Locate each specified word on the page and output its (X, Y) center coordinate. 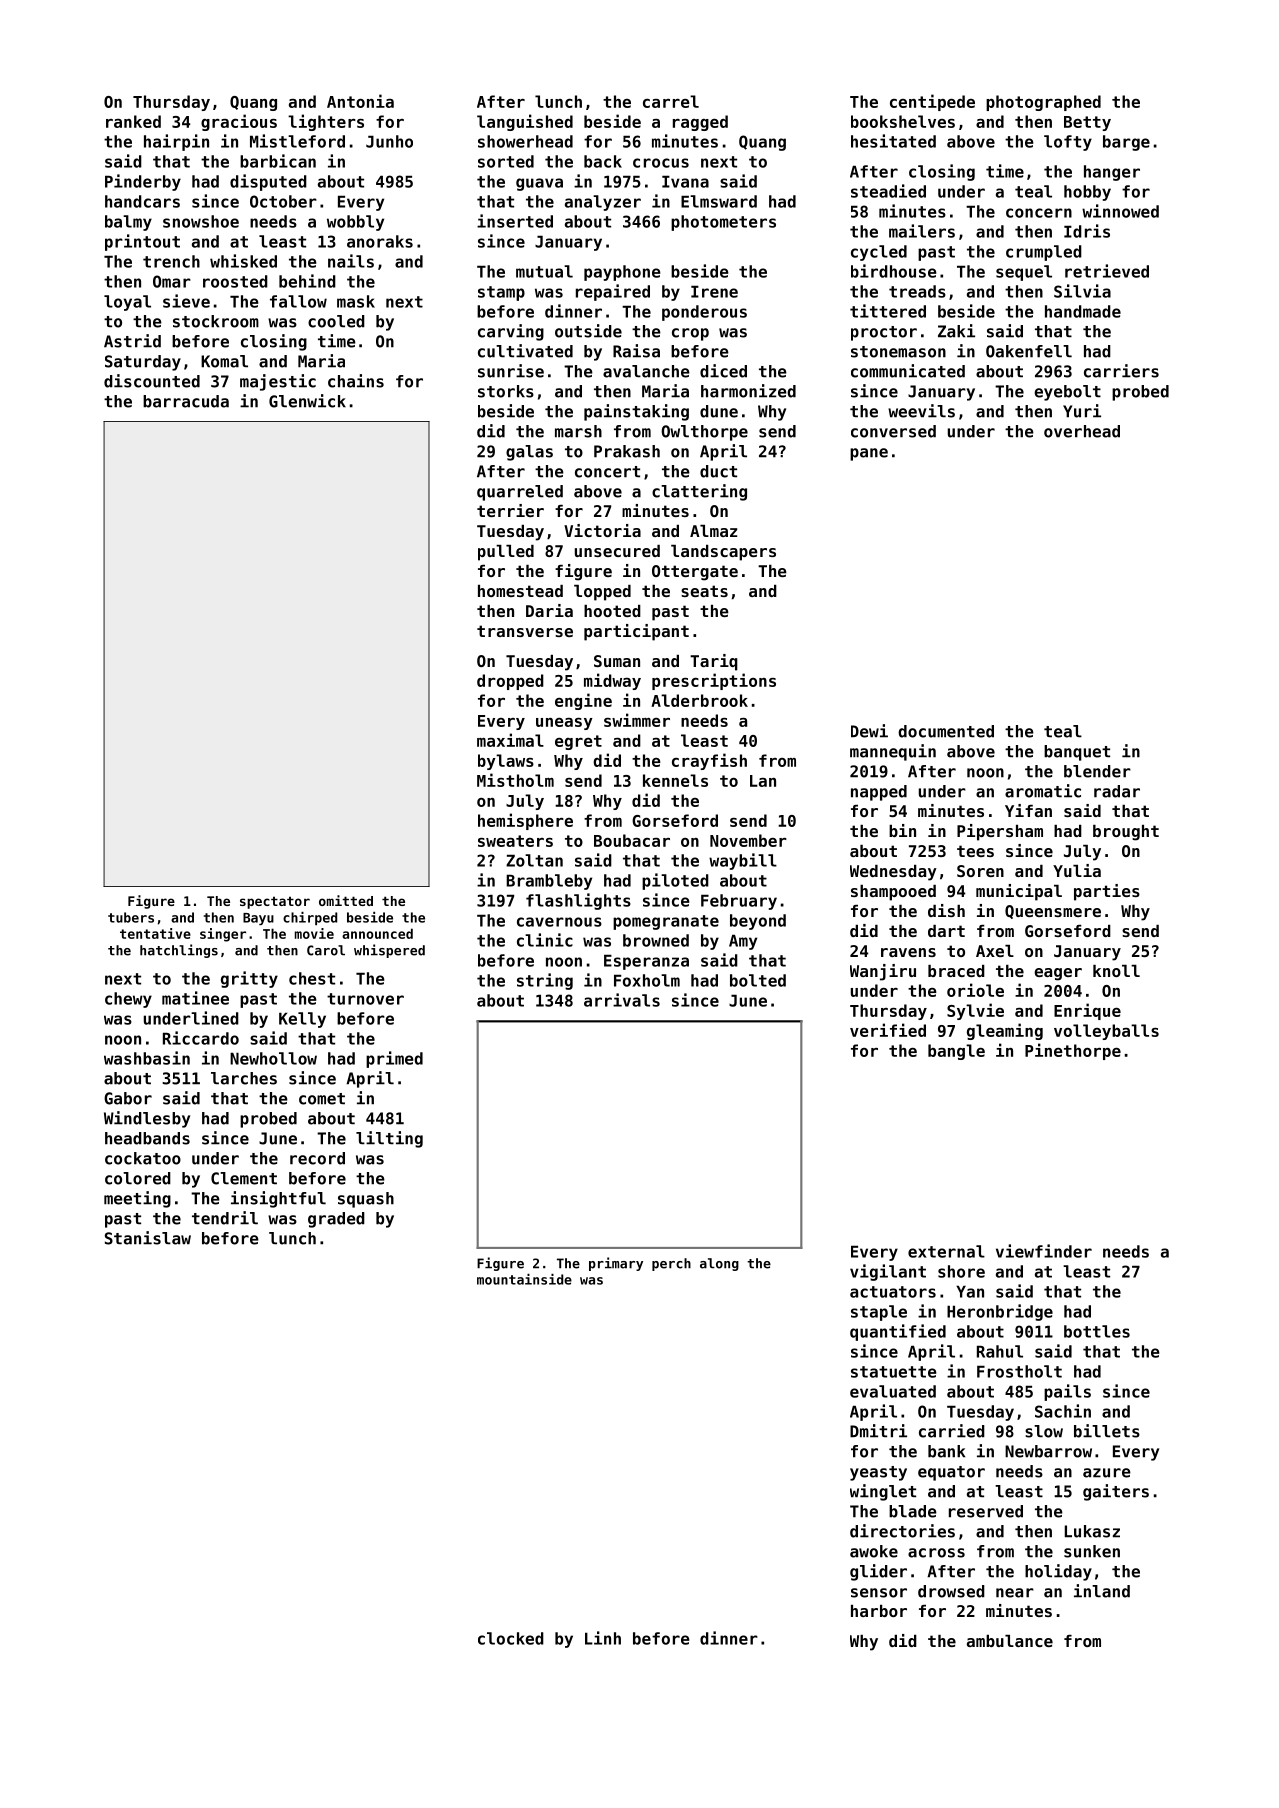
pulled (506, 553)
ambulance (1010, 1641)
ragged (700, 123)
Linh (603, 1638)
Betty (1087, 123)
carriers (1121, 371)
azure (1107, 1473)
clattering (699, 492)
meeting (137, 1199)
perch (671, 1264)
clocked (511, 1638)
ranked (133, 121)
